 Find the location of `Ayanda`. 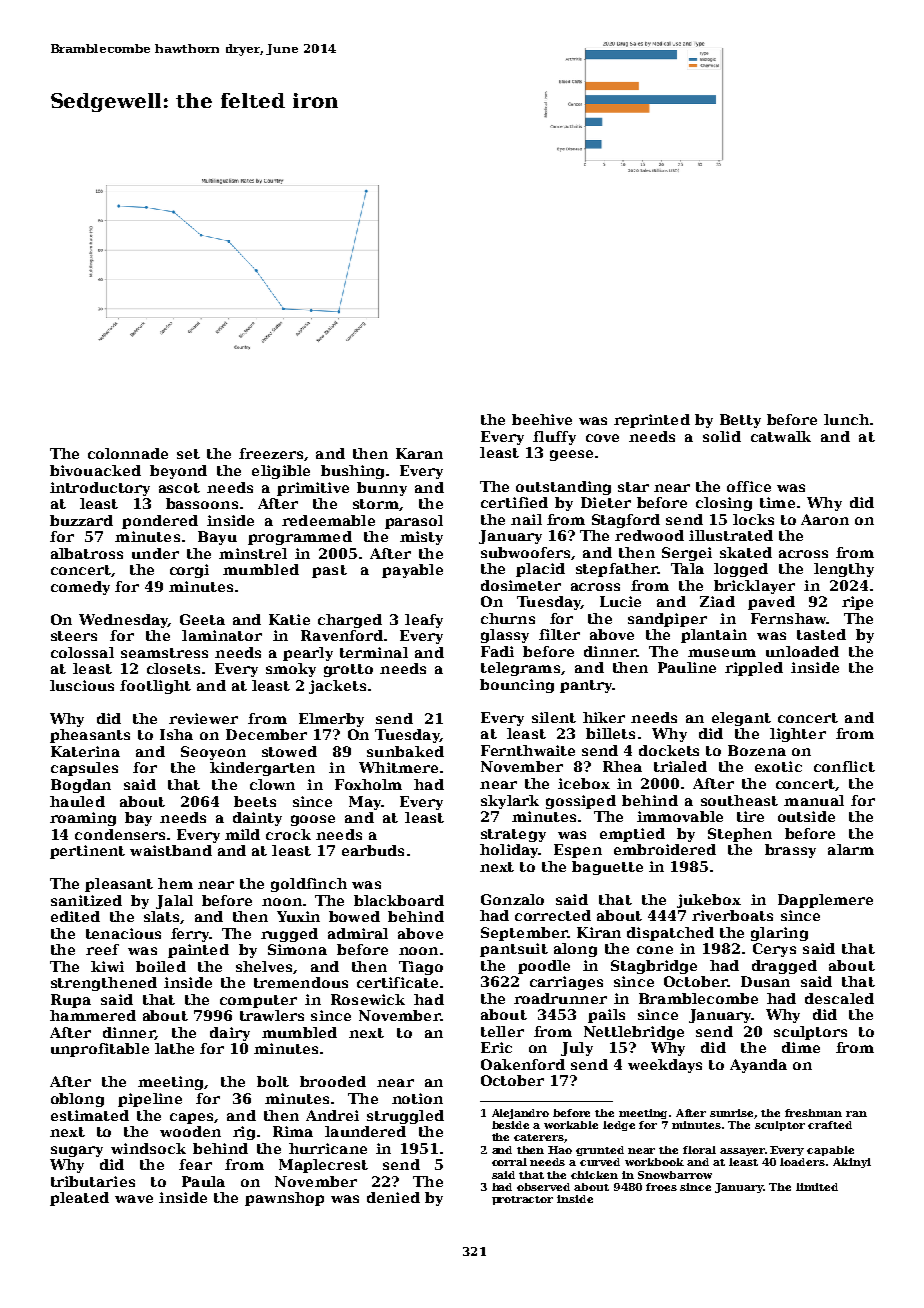

Ayanda is located at coordinates (758, 1066).
